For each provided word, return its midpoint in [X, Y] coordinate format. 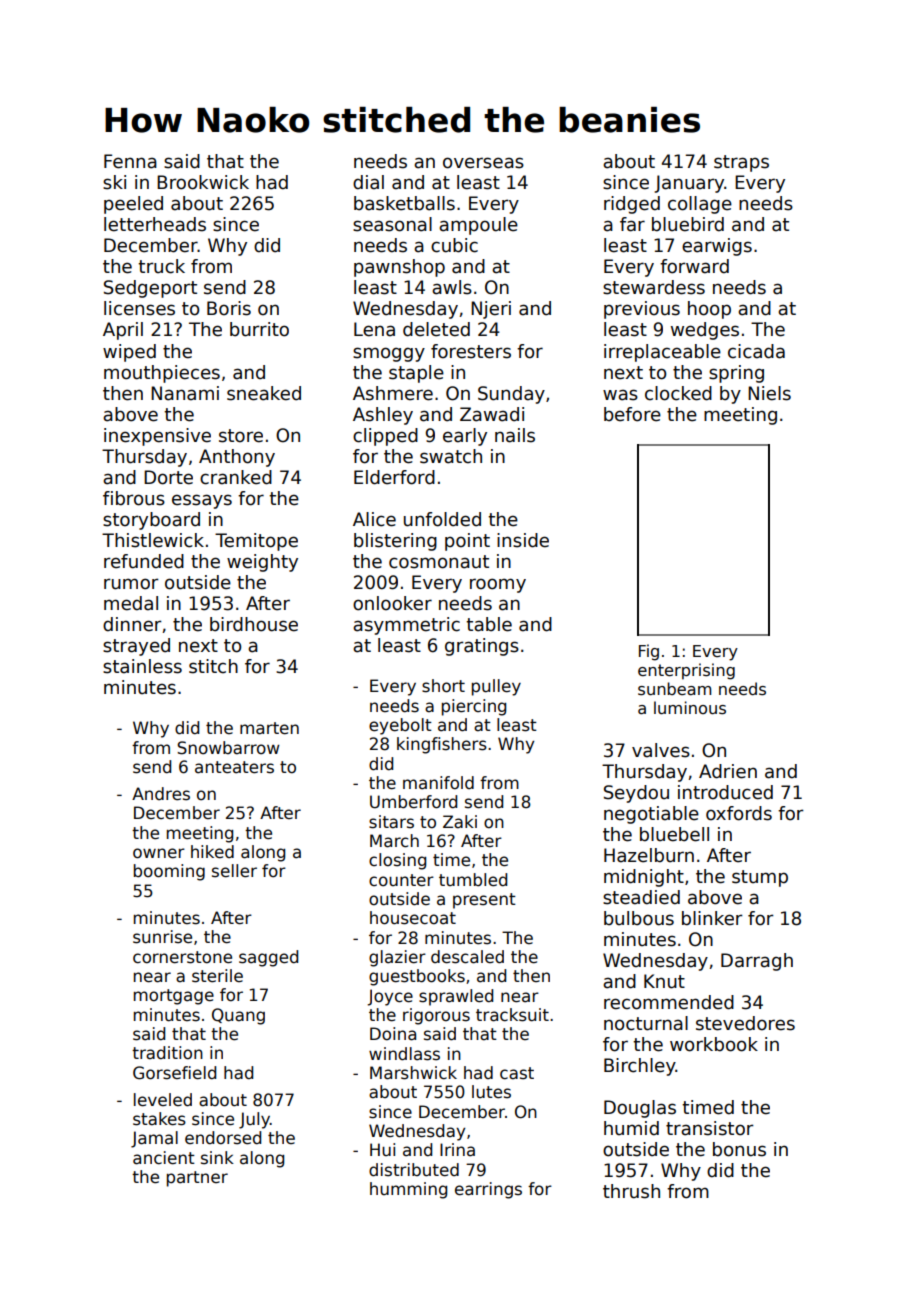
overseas [483, 163]
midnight [644, 878]
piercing [474, 707]
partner [197, 1179]
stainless [142, 666]
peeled [133, 205]
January [689, 184]
